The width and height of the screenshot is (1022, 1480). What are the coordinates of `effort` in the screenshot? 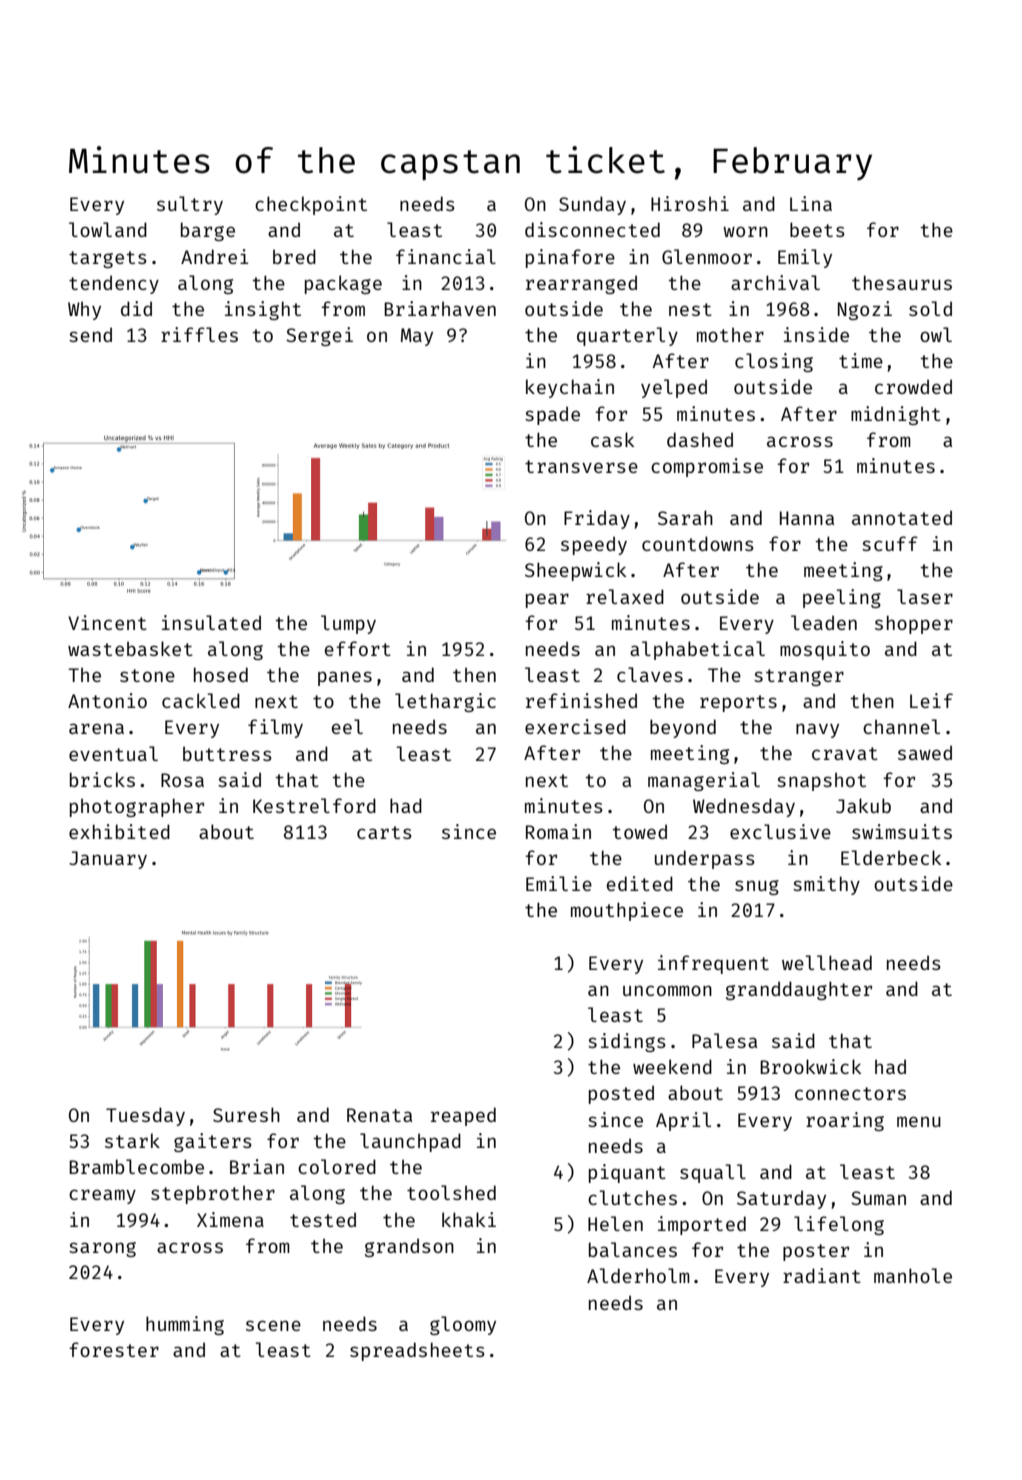 It's located at (358, 648).
